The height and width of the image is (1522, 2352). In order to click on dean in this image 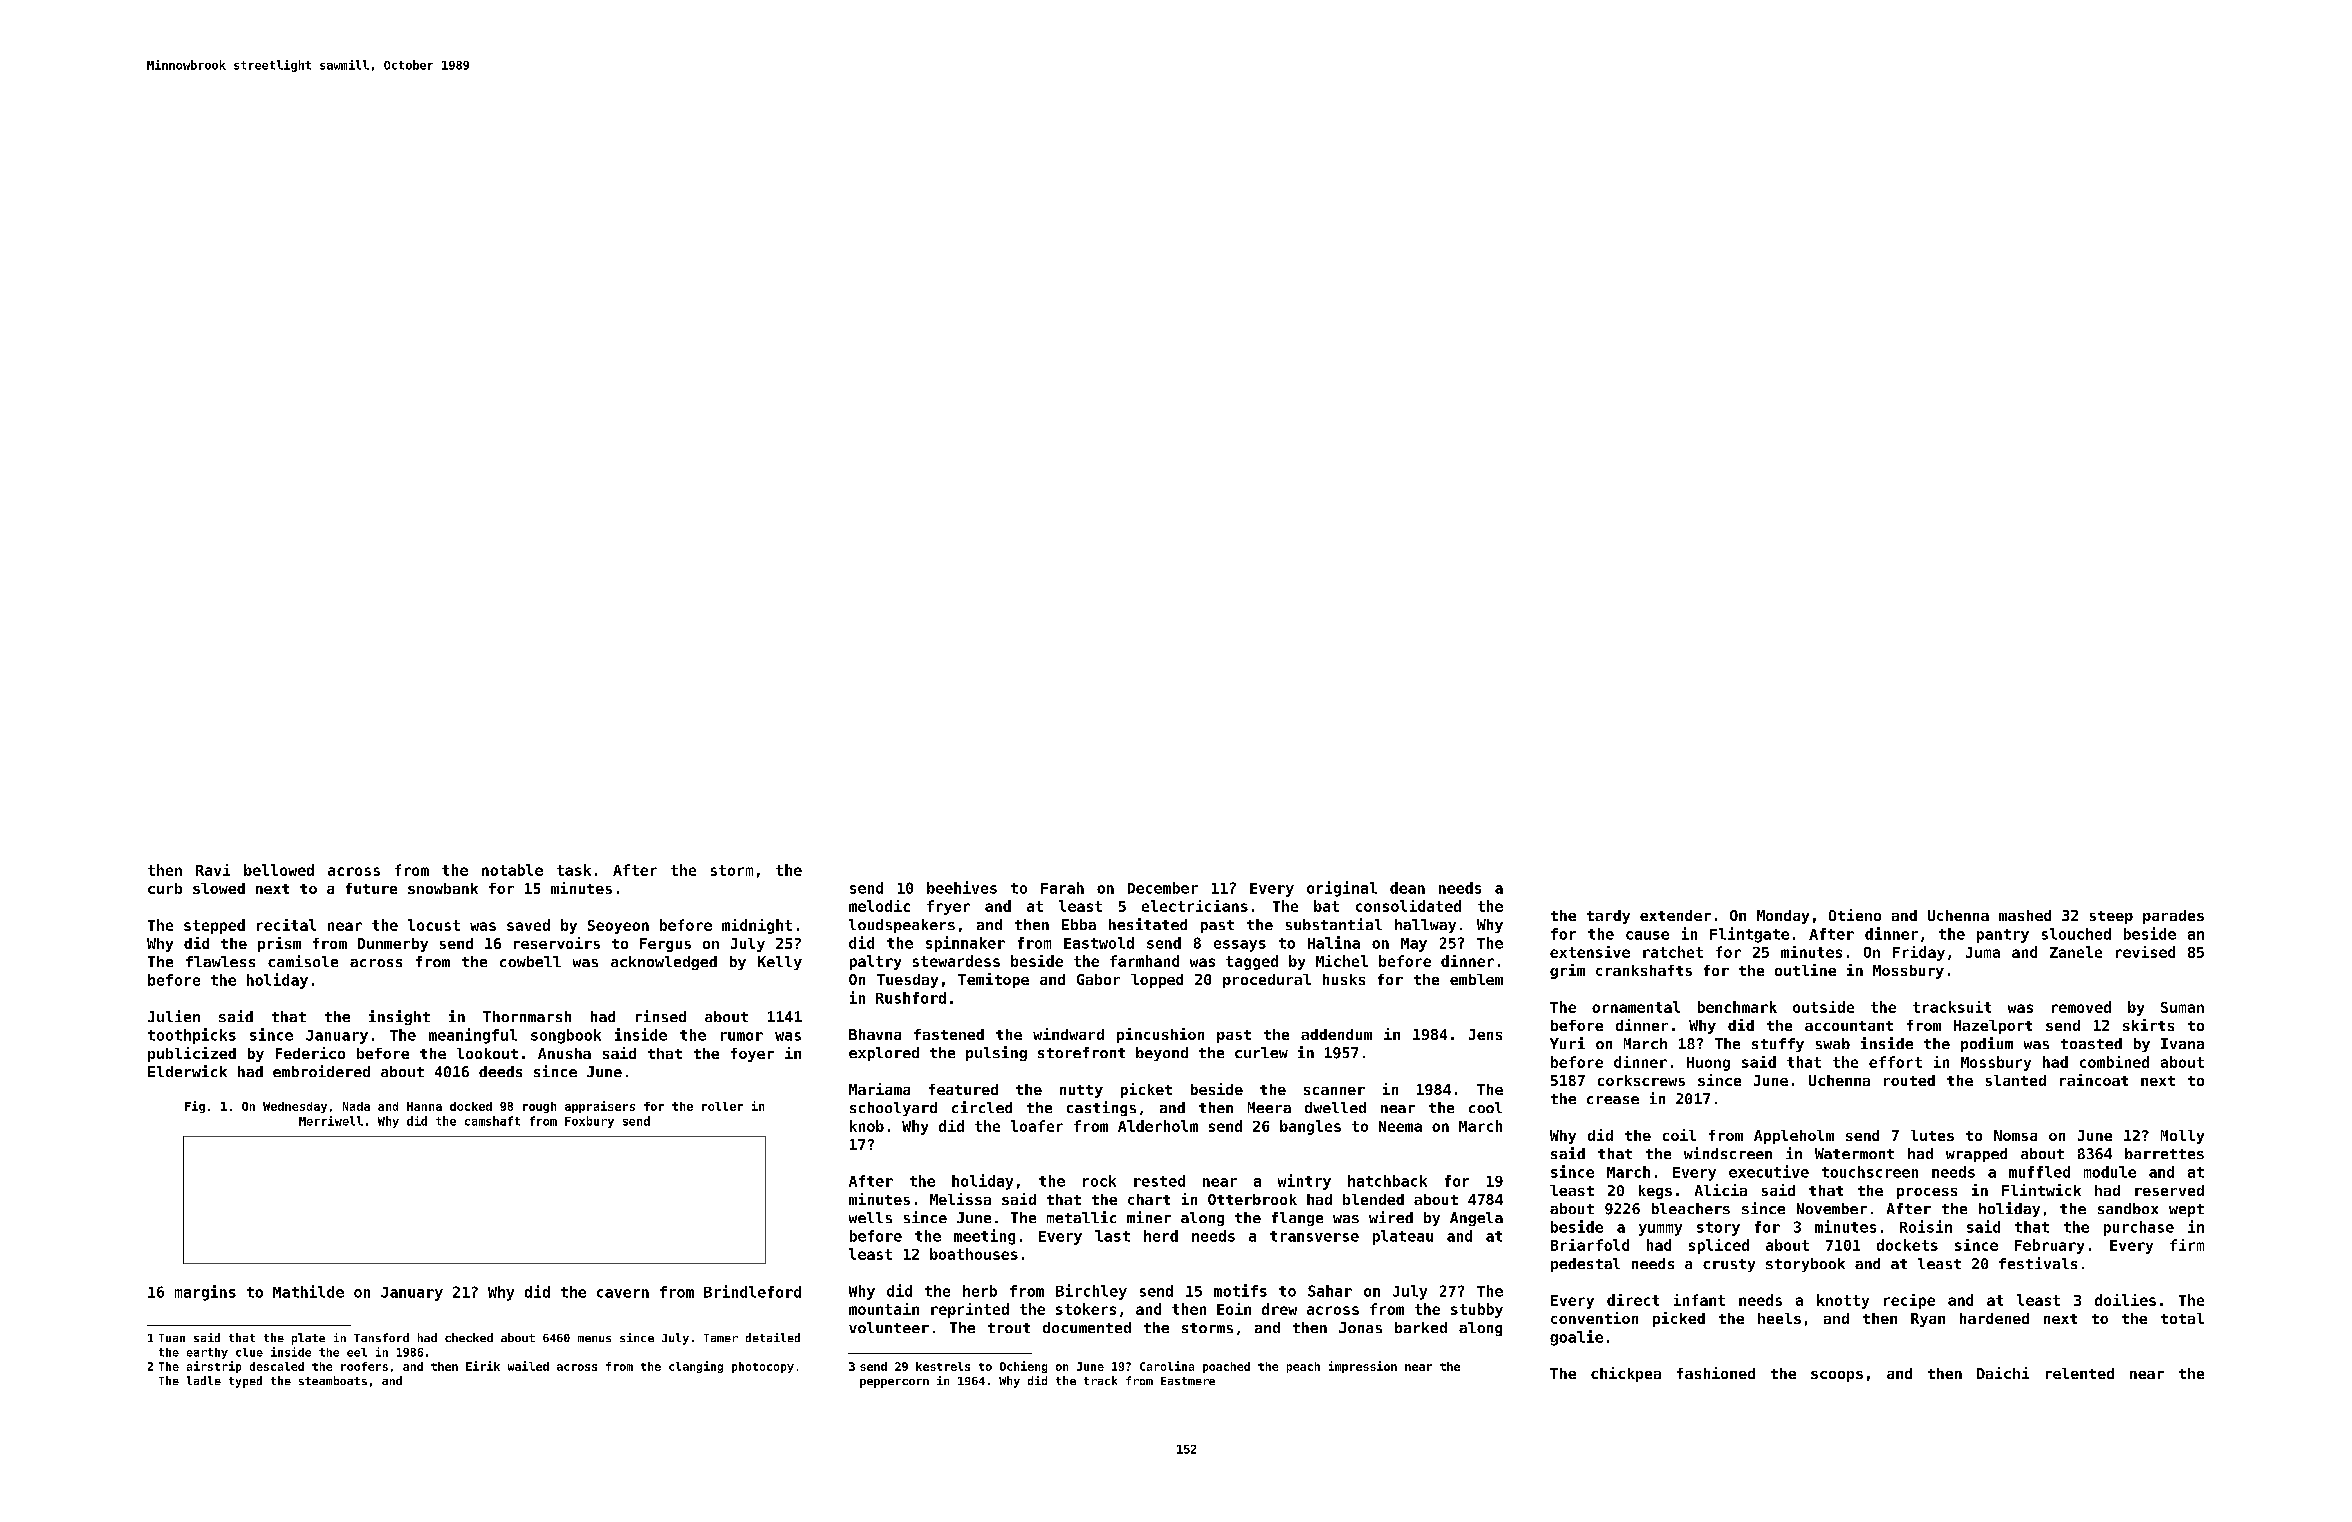, I will do `click(1407, 888)`.
